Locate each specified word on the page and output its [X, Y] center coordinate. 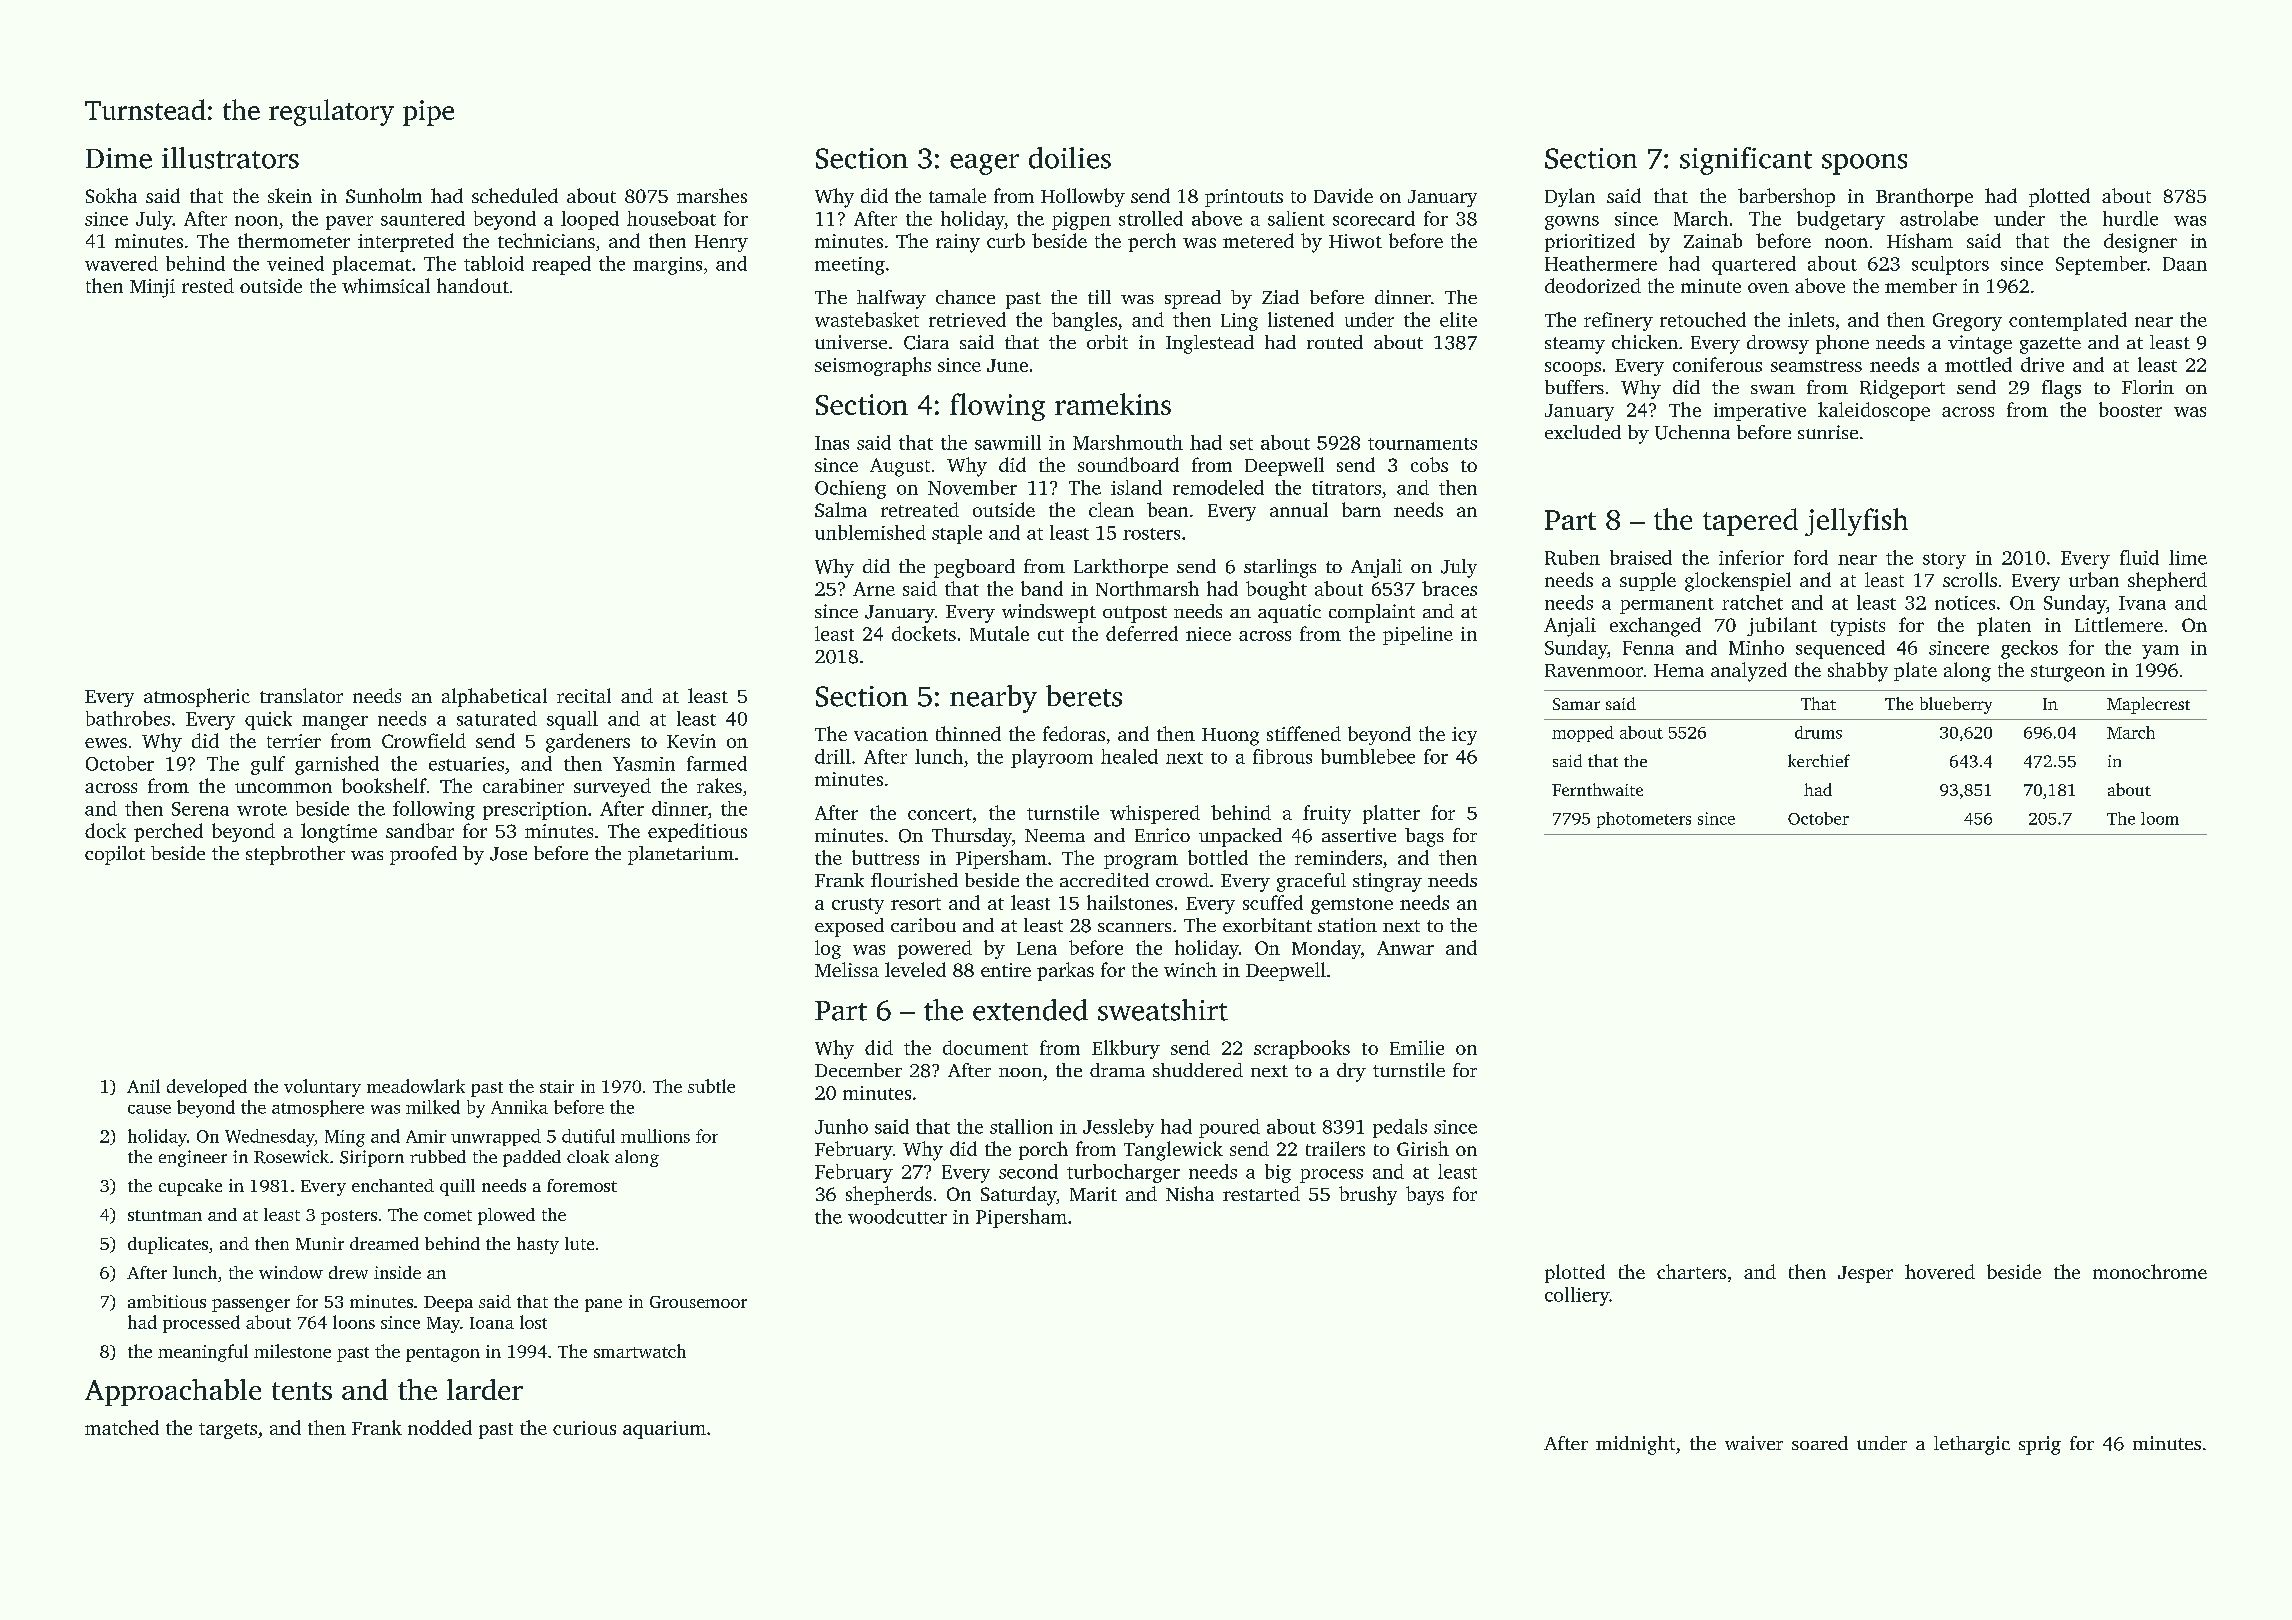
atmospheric [197, 697]
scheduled [515, 195]
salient [1296, 218]
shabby [1858, 672]
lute [579, 1243]
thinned [968, 733]
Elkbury [1126, 1049]
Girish [1423, 1148]
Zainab [1713, 240]
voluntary [322, 1088]
